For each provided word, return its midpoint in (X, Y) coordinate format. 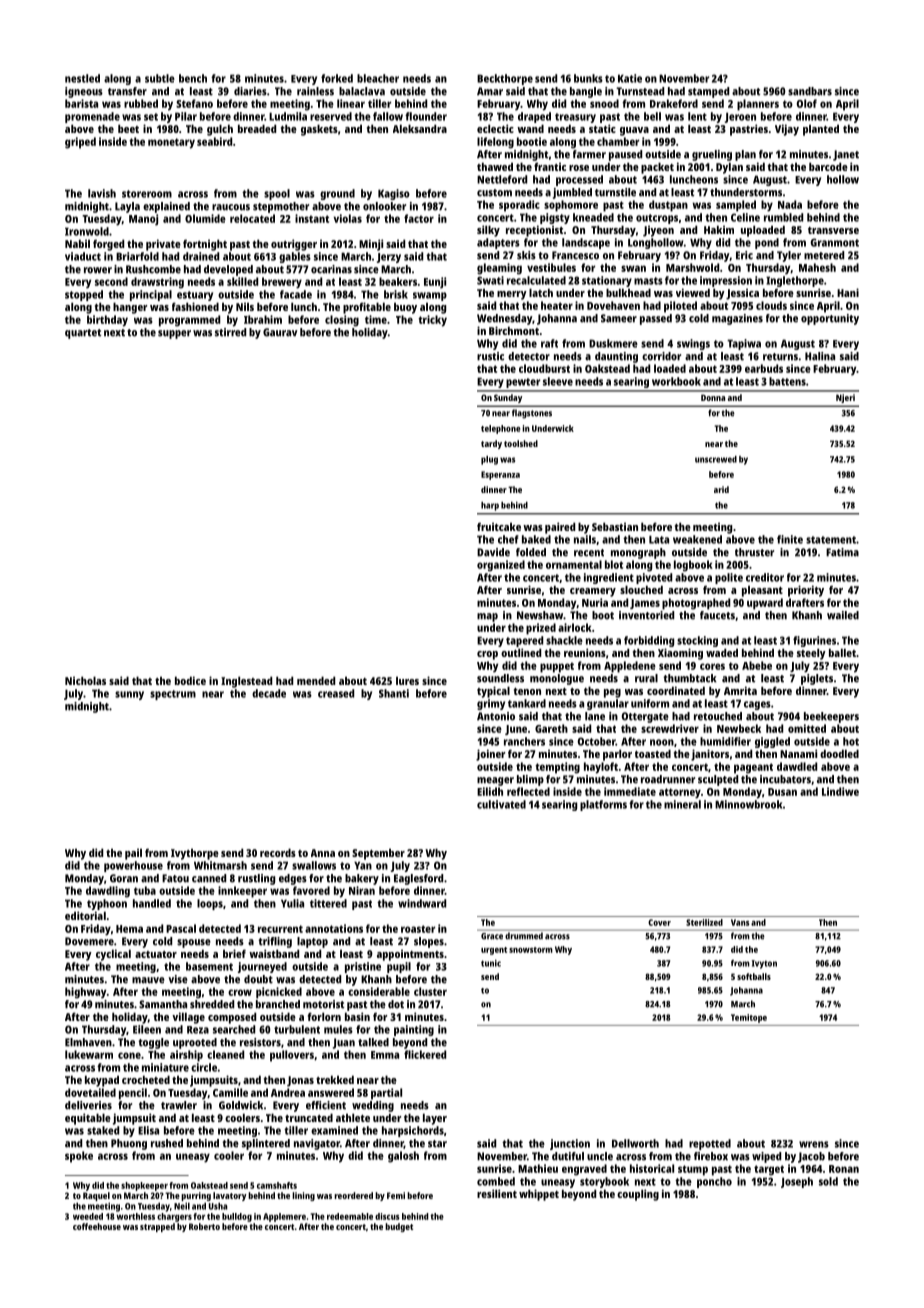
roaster (418, 929)
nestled (82, 78)
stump (693, 1170)
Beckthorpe (505, 79)
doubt (258, 979)
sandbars (810, 91)
